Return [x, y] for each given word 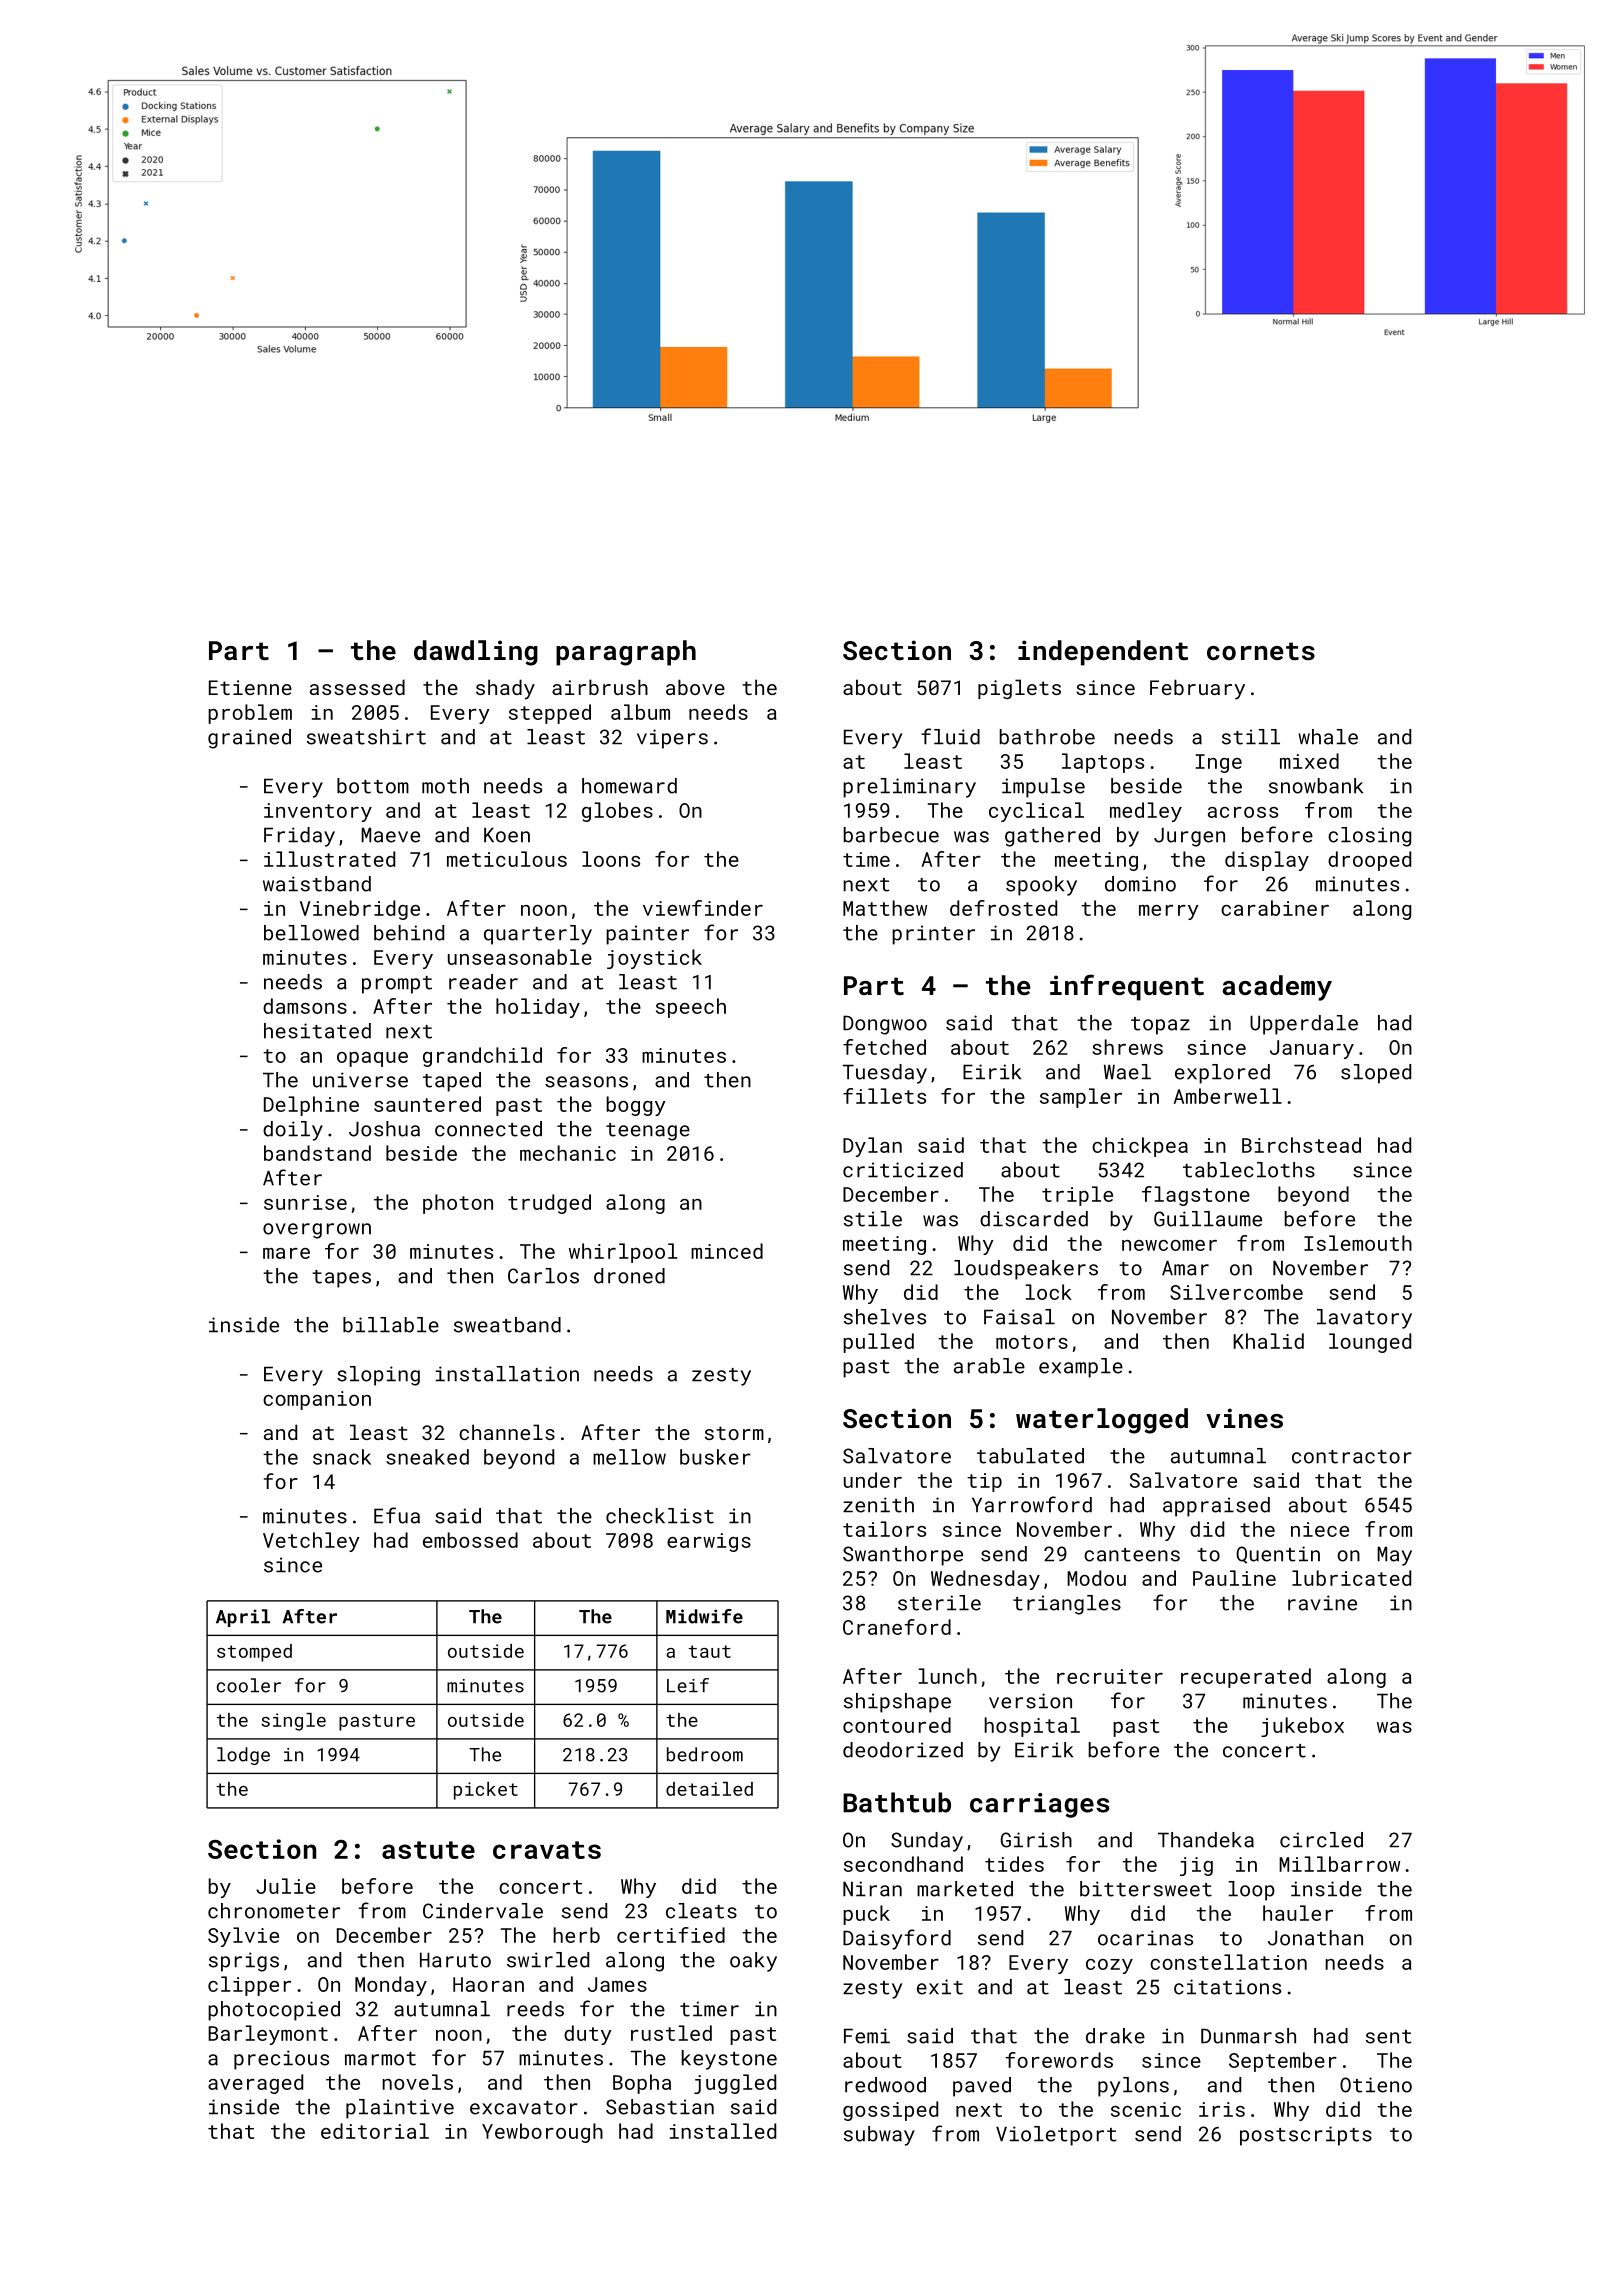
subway [879, 2136]
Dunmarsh [1248, 2036]
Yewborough [542, 2133]
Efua [397, 1515]
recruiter [1110, 1676]
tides [1014, 1864]
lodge [243, 1756]
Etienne [250, 687]
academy [1277, 988]
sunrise [305, 1202]
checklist [660, 1516]
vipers [672, 739]
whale [1328, 737]
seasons [586, 1082]
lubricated [1351, 1578]
